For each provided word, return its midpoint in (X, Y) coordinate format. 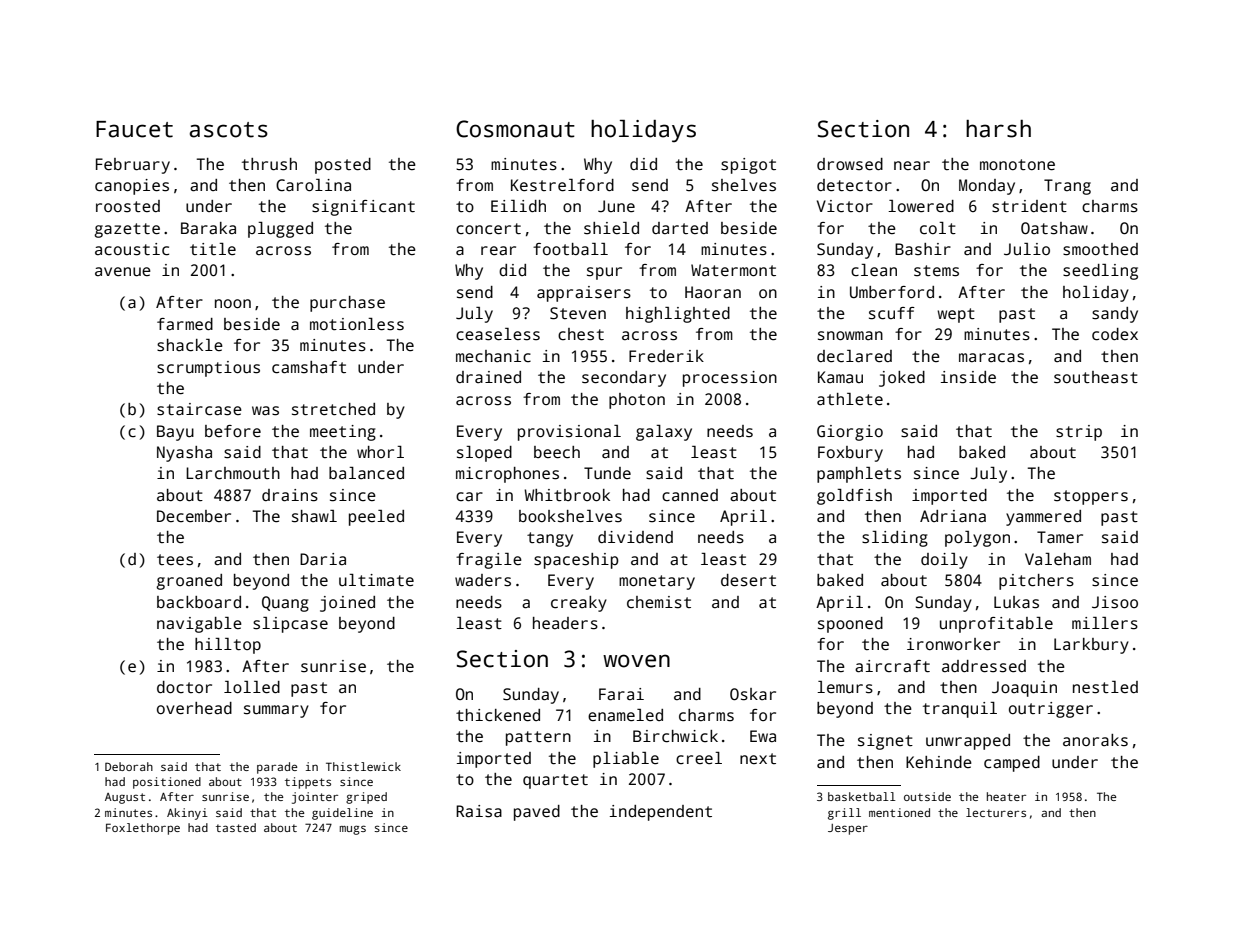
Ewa (763, 736)
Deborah (129, 766)
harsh (998, 129)
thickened (498, 715)
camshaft (309, 367)
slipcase (290, 625)
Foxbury (850, 454)
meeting (343, 433)
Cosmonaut (515, 129)
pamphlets (859, 475)
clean (874, 270)
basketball (862, 796)
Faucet (134, 129)
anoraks (1095, 740)
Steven (578, 313)
